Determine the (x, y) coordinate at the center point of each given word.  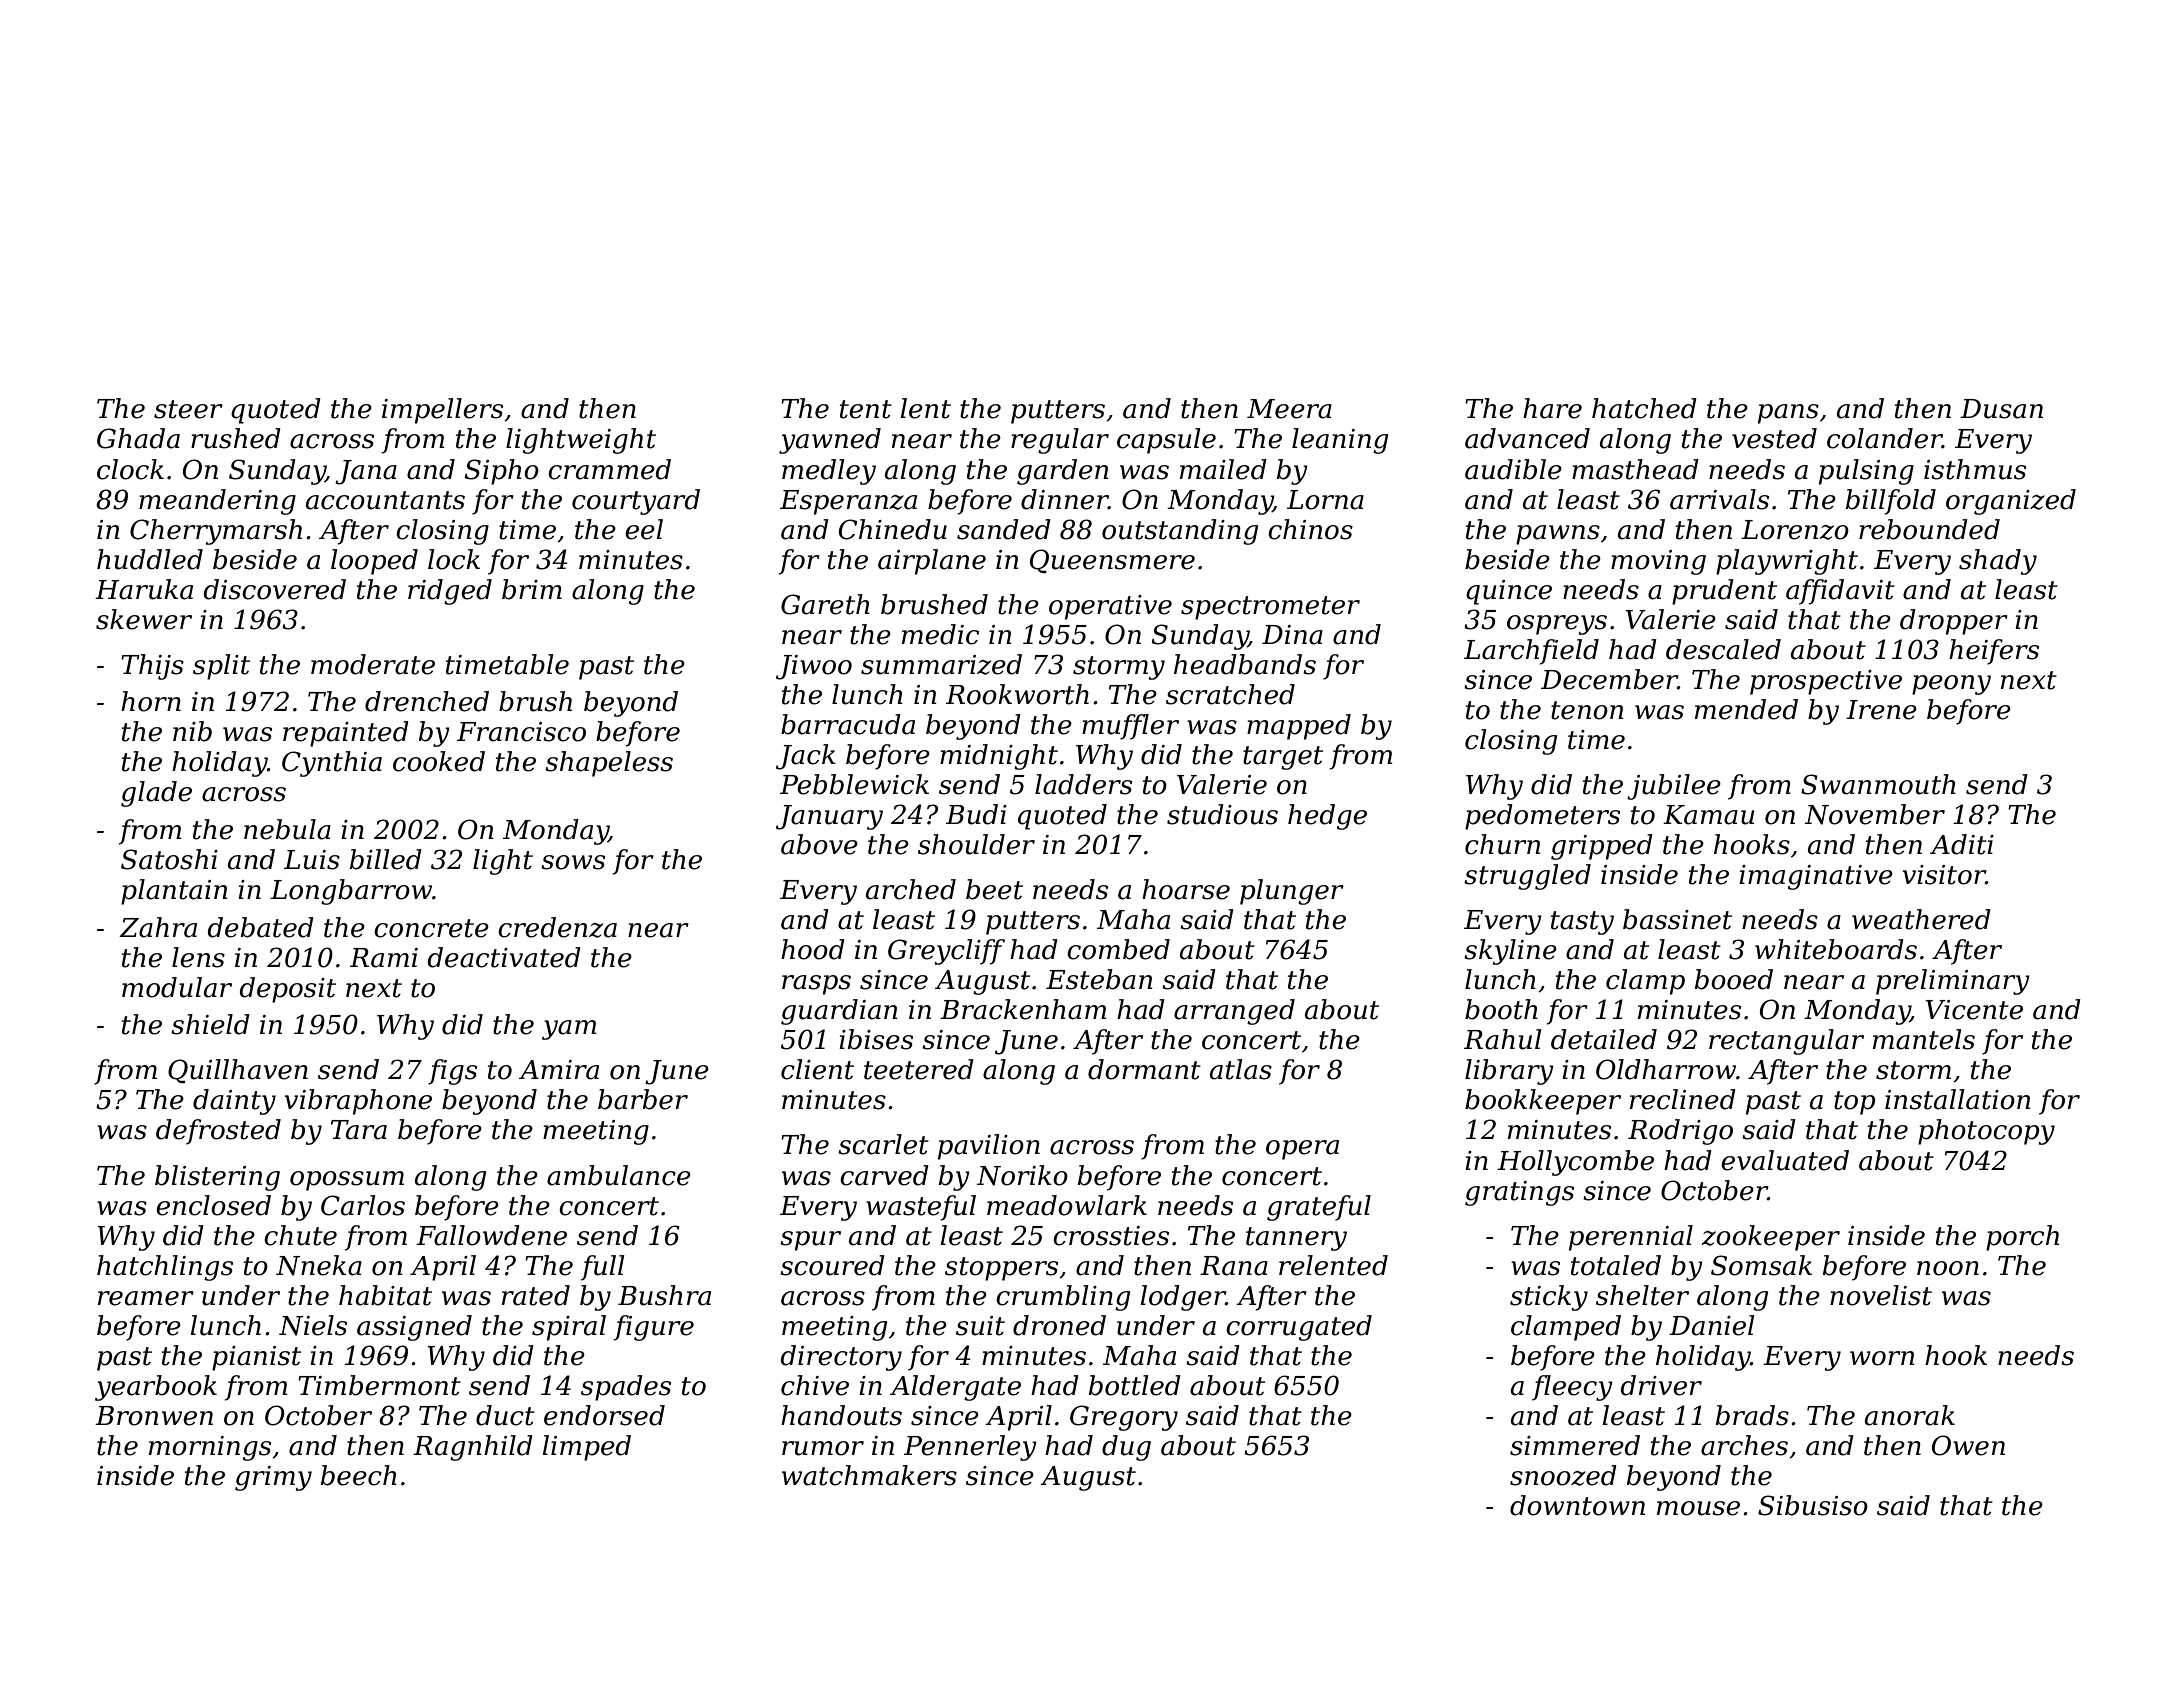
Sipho (502, 472)
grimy (273, 1478)
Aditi (1962, 844)
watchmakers (869, 1475)
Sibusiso (1813, 1505)
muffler (1130, 727)
